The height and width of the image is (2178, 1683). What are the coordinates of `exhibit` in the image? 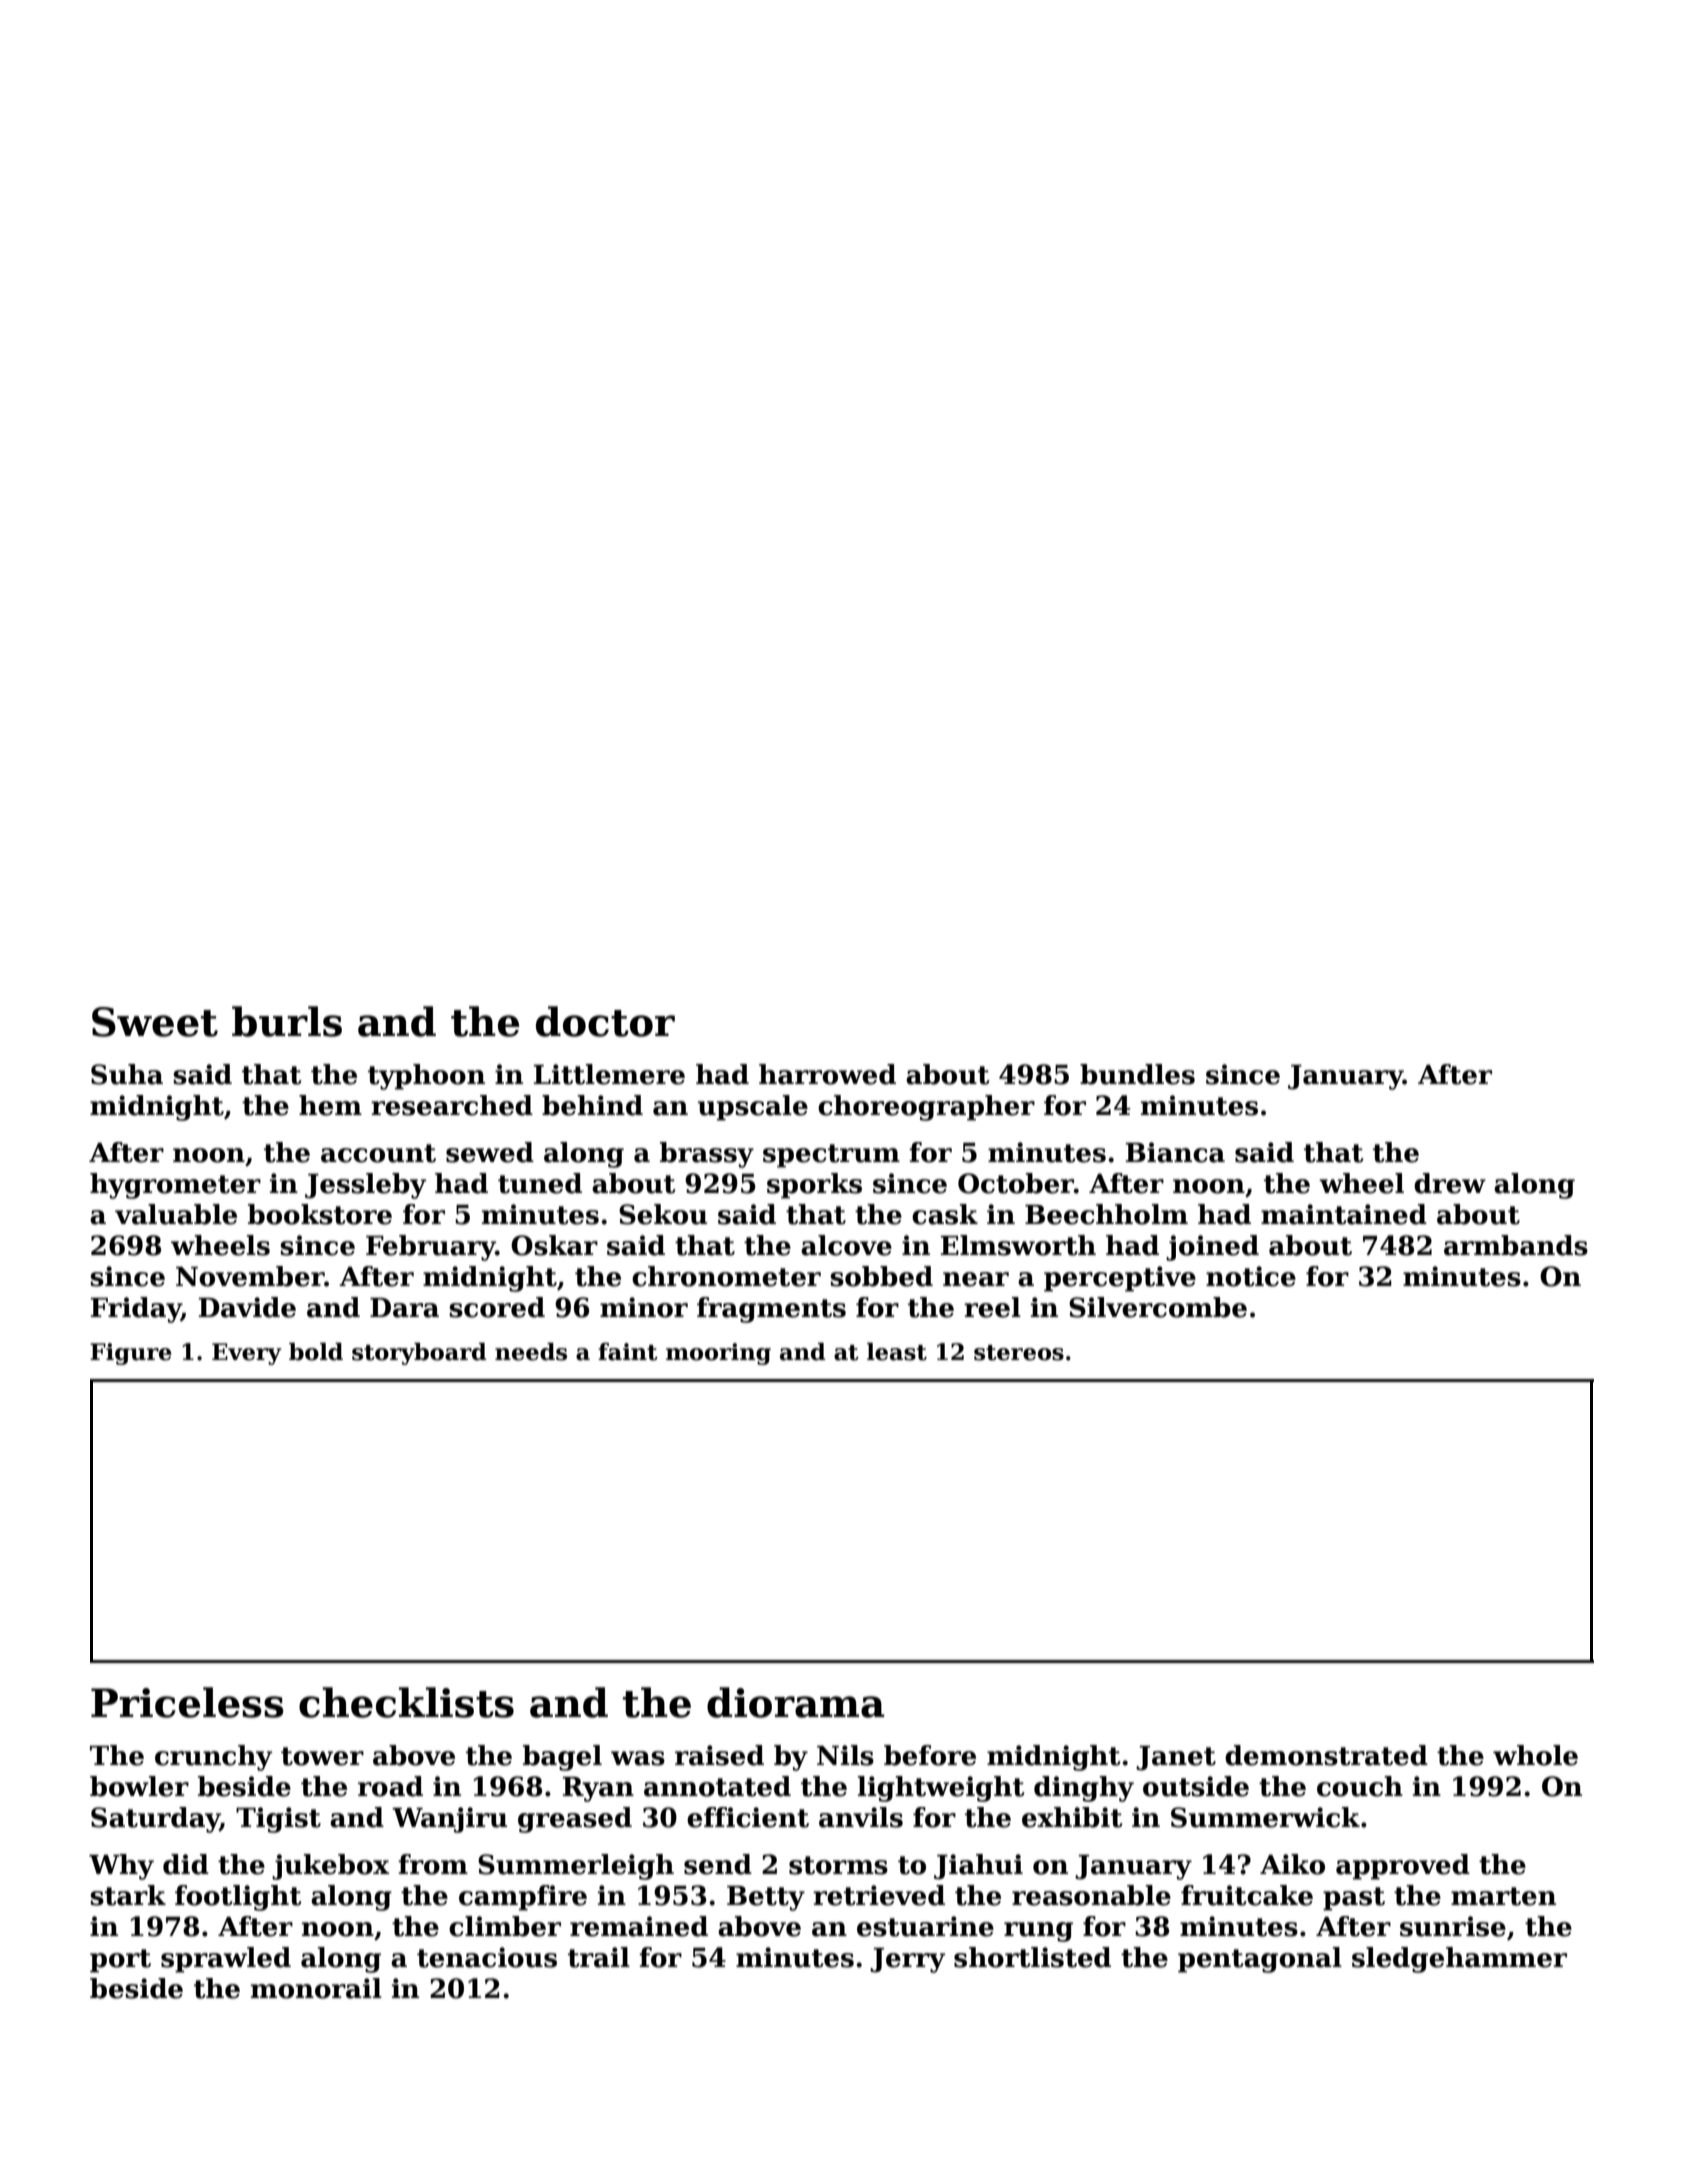 It's located at (1072, 1817).
